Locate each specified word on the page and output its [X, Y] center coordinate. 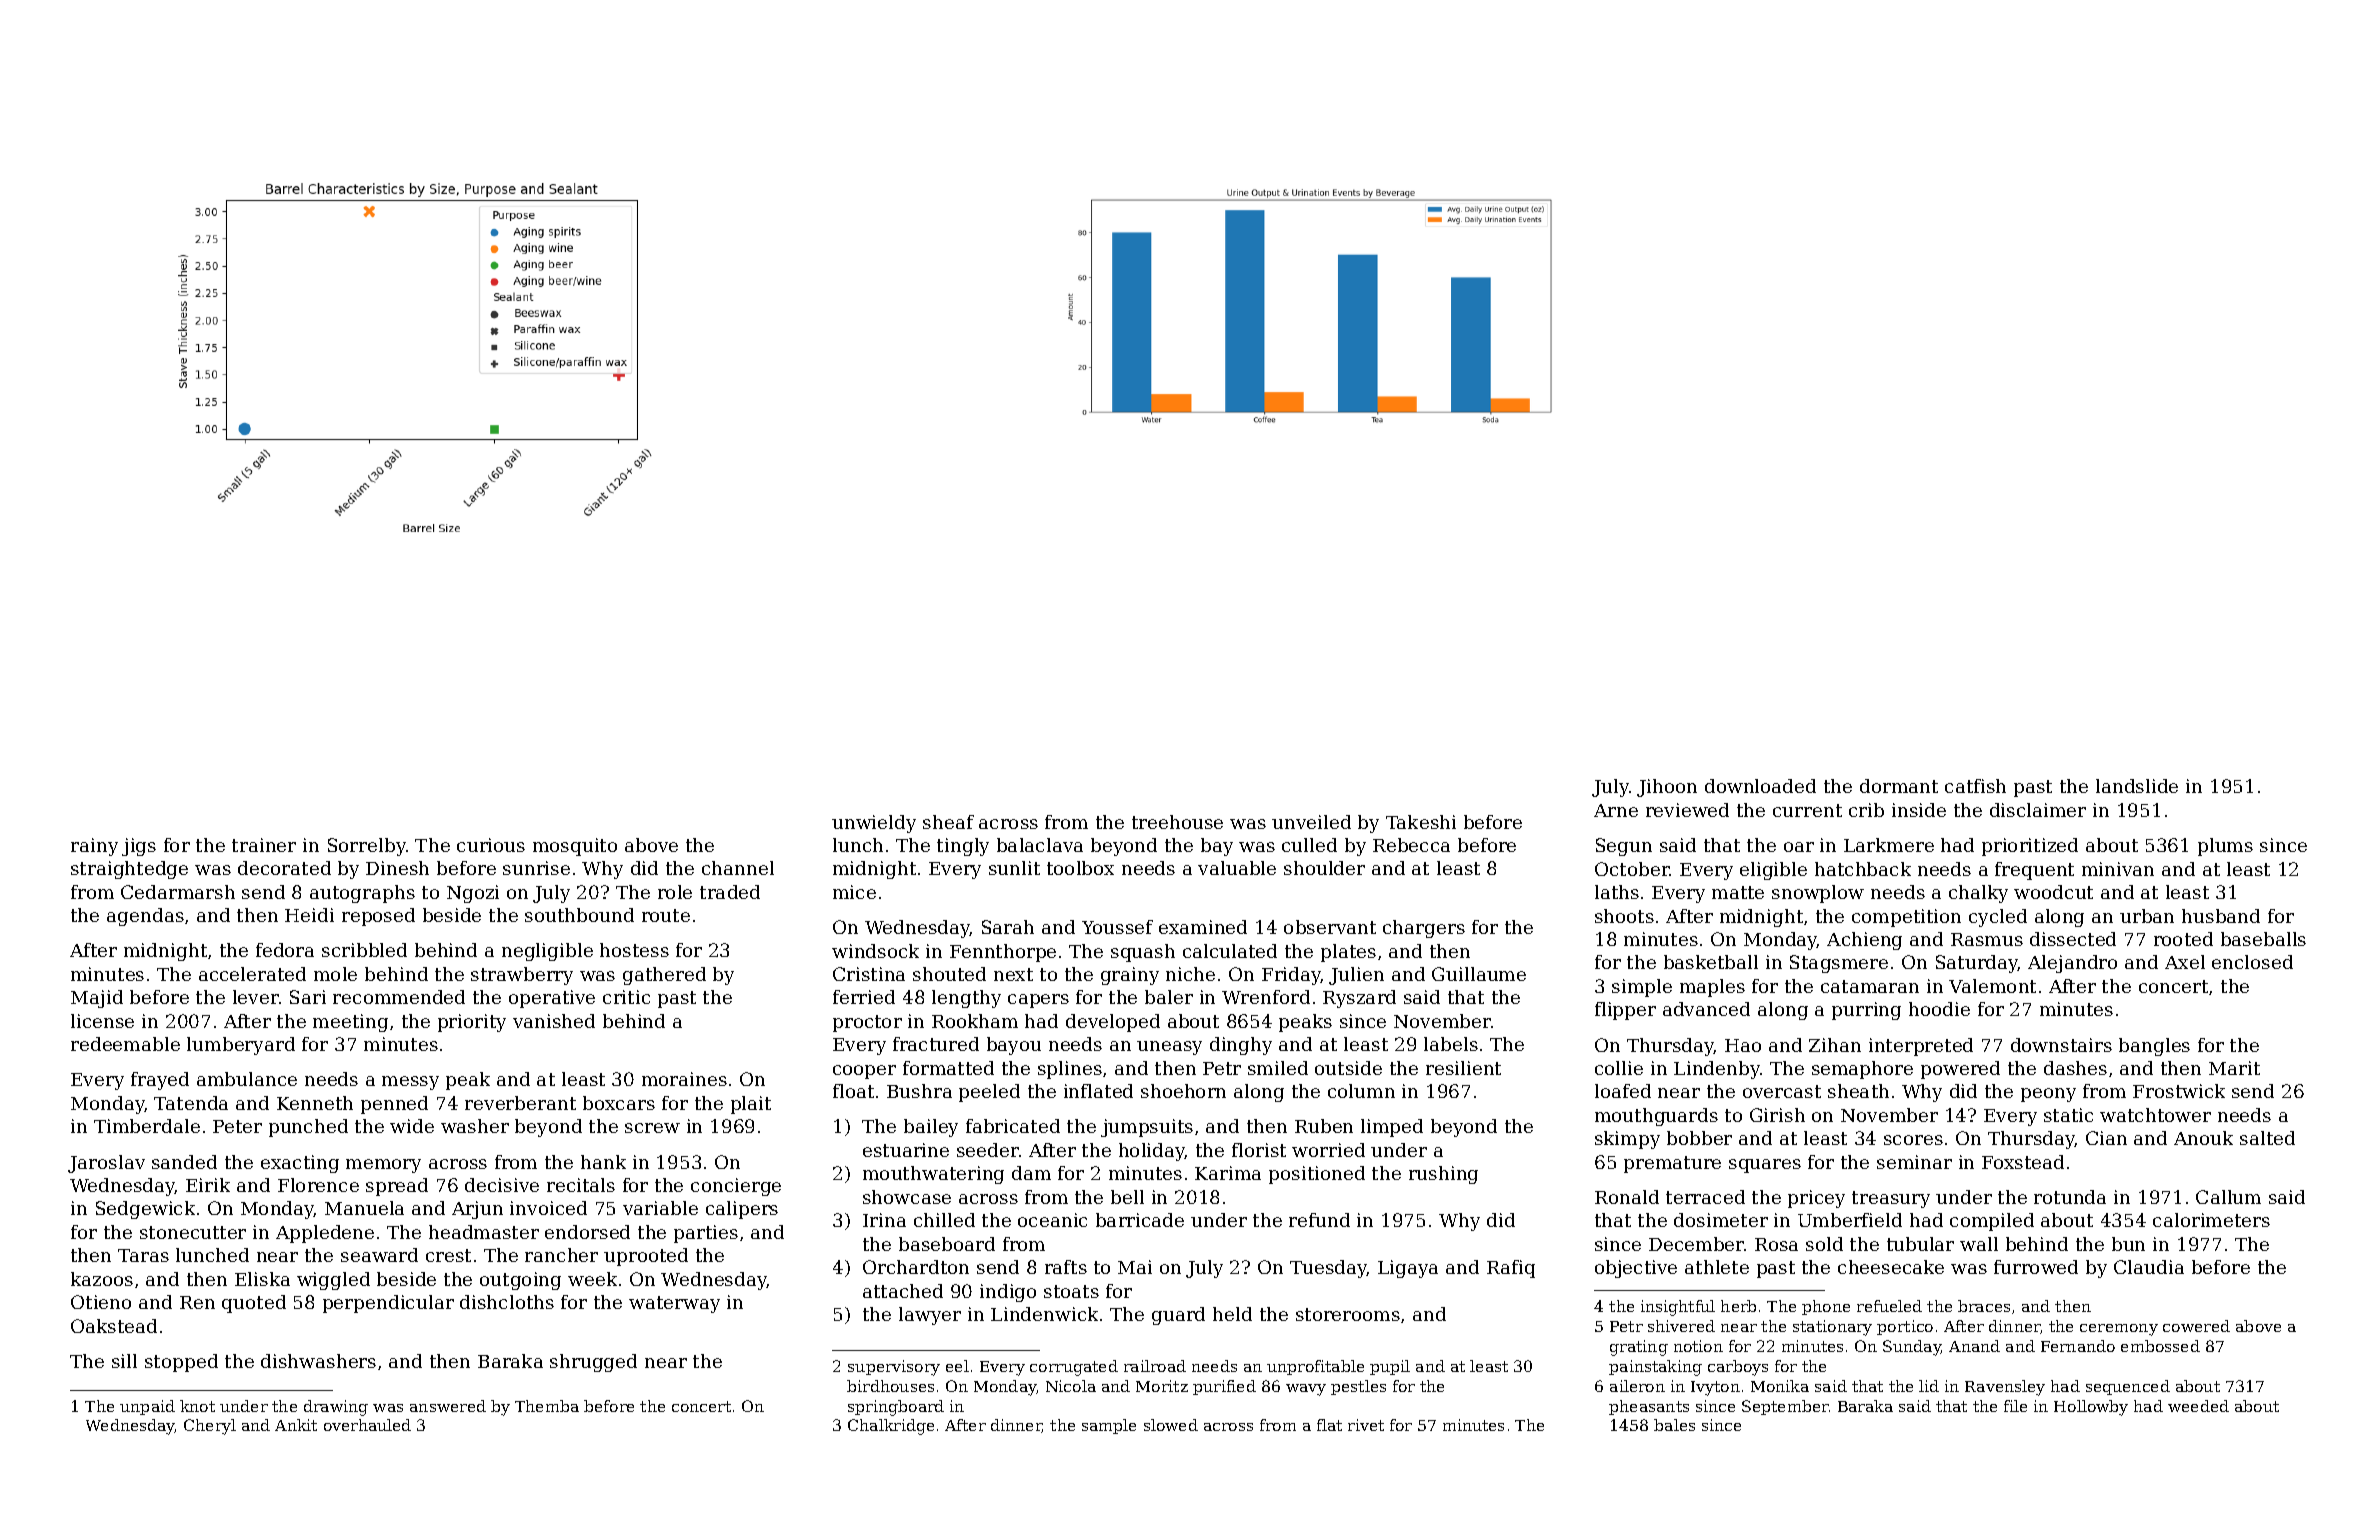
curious [491, 845]
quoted [254, 1304]
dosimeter [1721, 1220]
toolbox [1080, 868]
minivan [2118, 869]
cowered [2196, 1326]
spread [397, 1187]
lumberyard [241, 1046]
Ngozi [473, 894]
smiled [1278, 1068]
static [2068, 1115]
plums [2225, 847]
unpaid [147, 1407]
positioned [1317, 1175]
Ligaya [1408, 1269]
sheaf [948, 822]
